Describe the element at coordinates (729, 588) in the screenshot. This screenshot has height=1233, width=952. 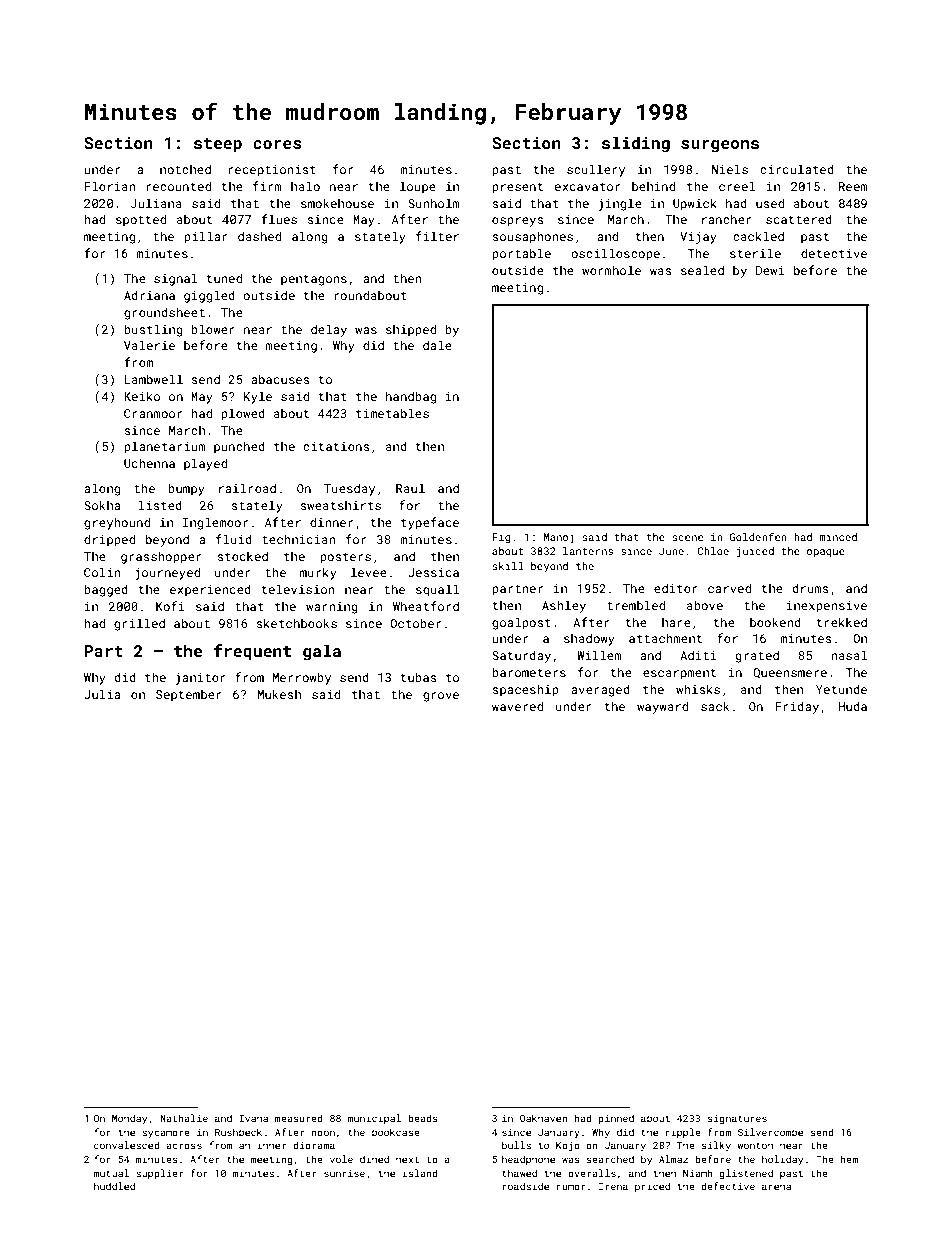
I see `carved` at that location.
